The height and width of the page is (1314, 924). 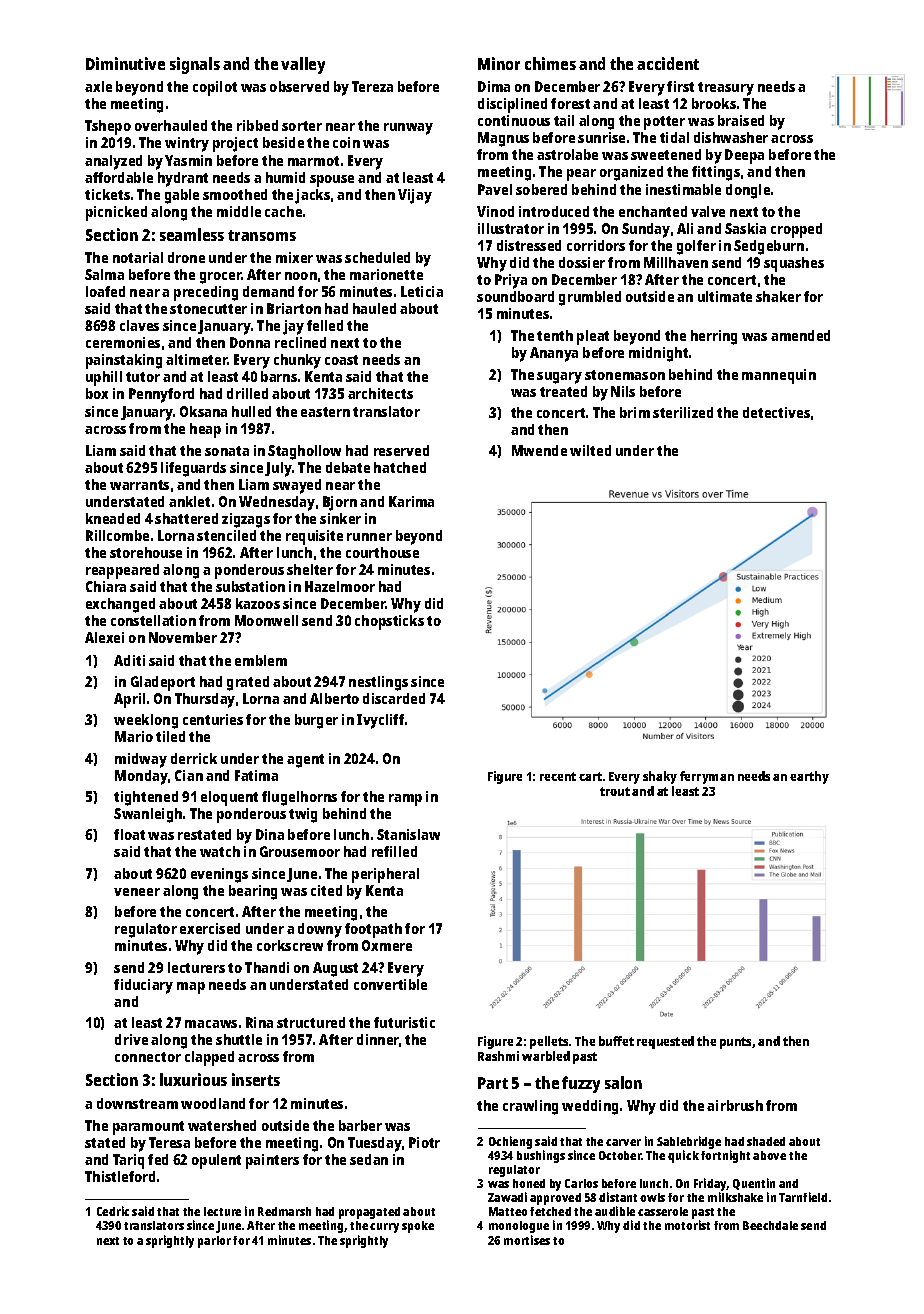 What do you see at coordinates (495, 189) in the page?
I see `Pavel` at bounding box center [495, 189].
